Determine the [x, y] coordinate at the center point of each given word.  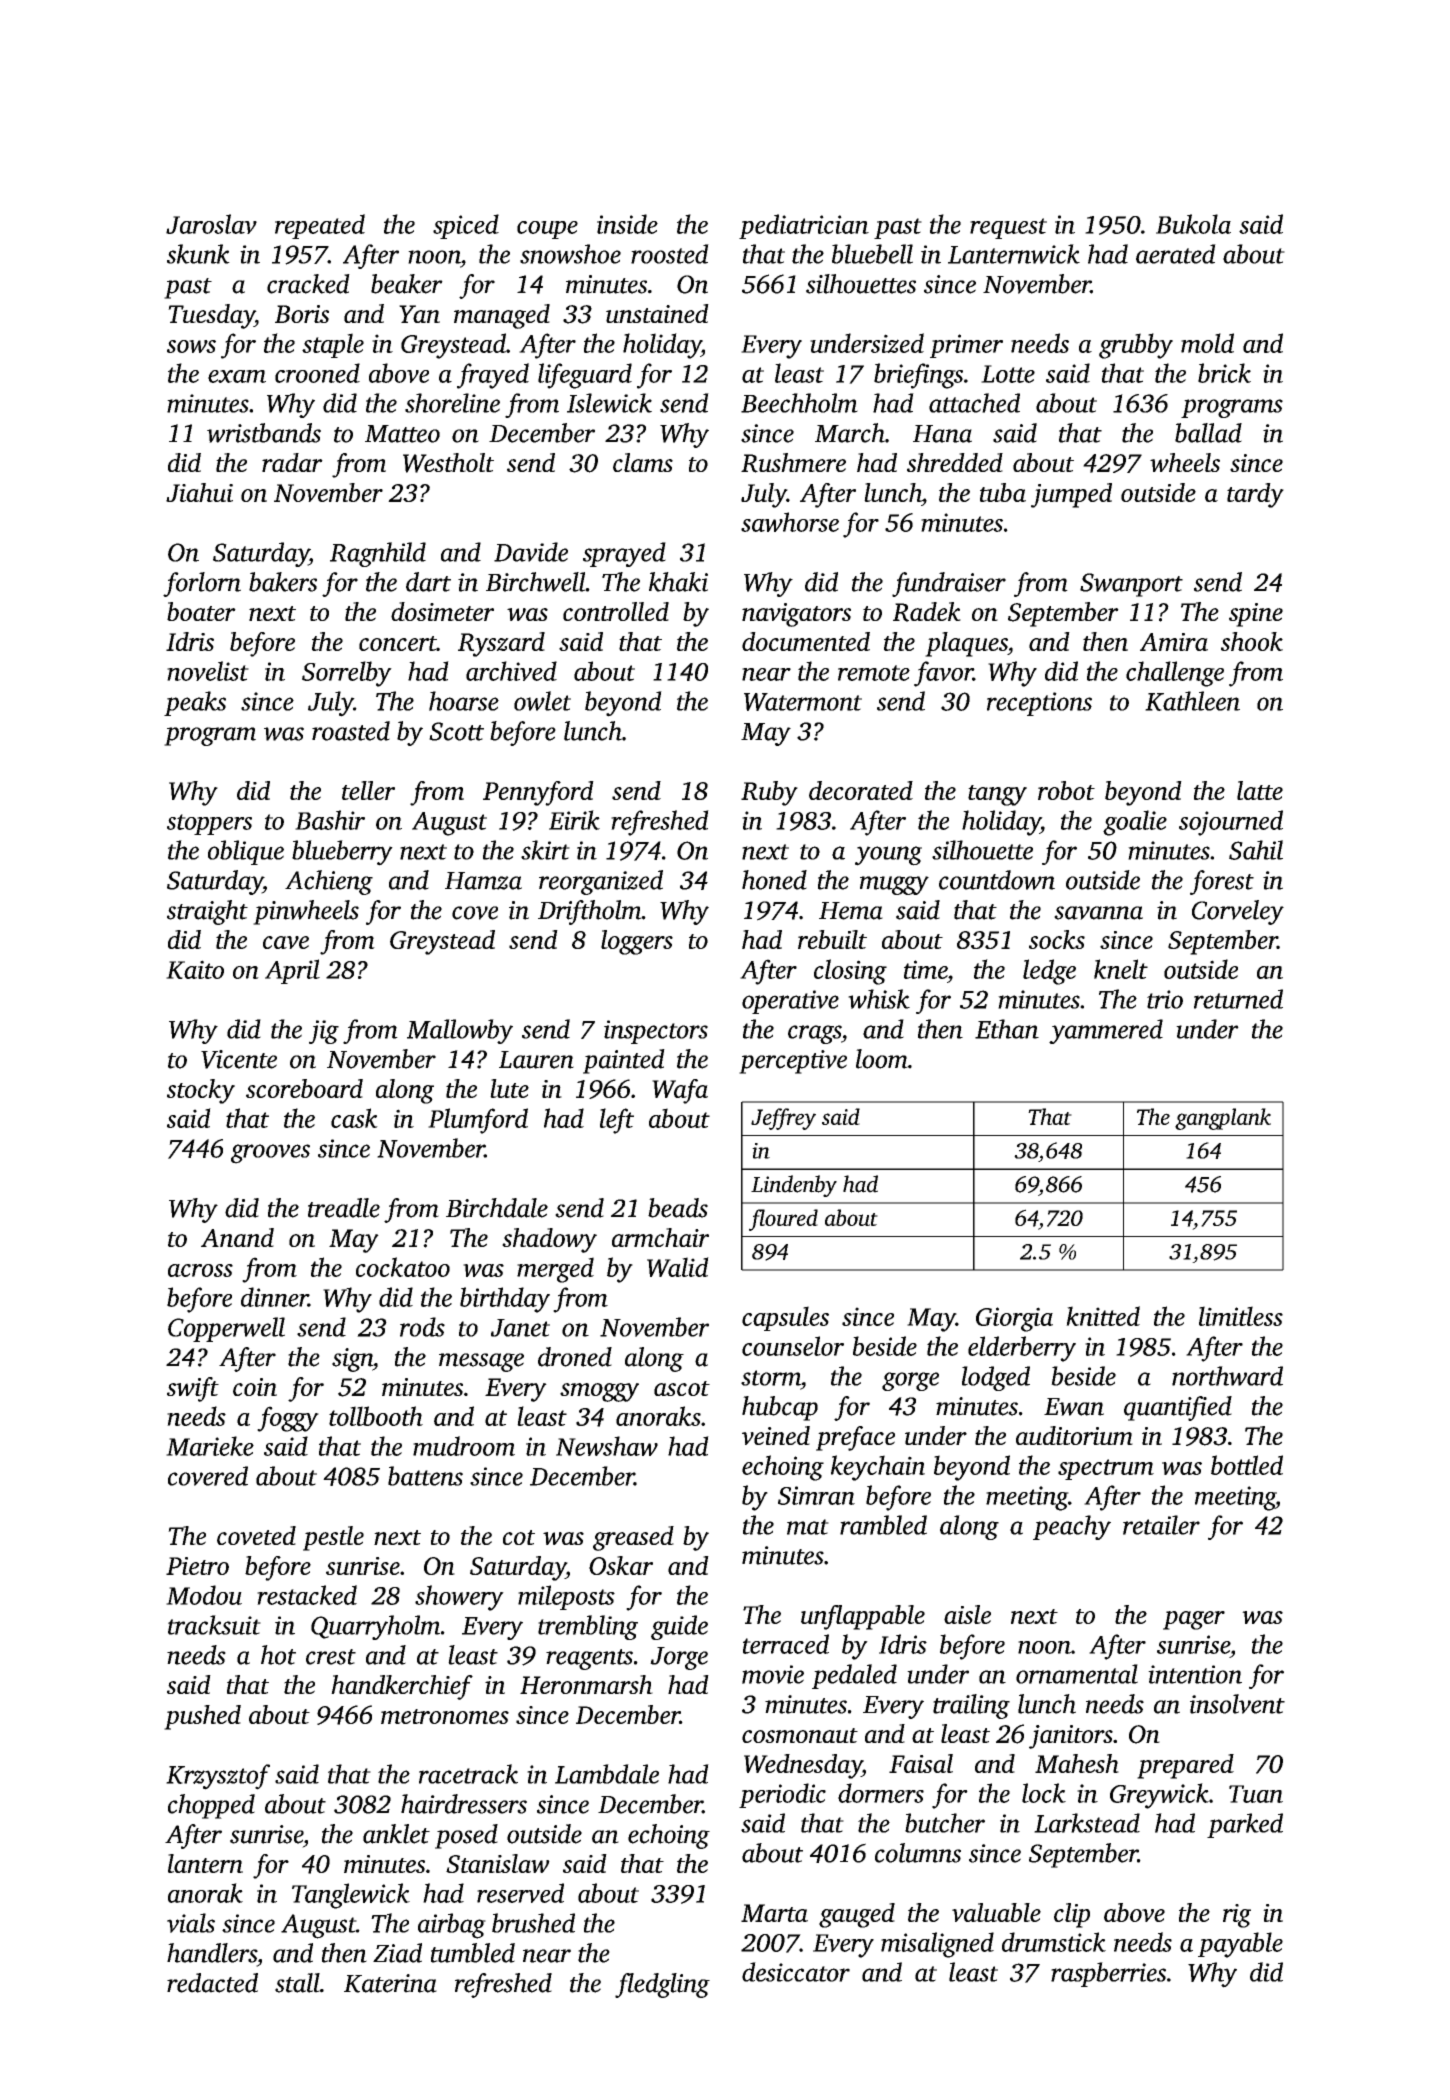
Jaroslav [211, 224]
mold [1207, 343]
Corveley [1238, 912]
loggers [637, 942]
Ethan [1007, 1029]
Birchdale [497, 1208]
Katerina [390, 1983]
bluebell [872, 254]
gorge [910, 1381]
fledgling [662, 1985]
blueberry [342, 853]
